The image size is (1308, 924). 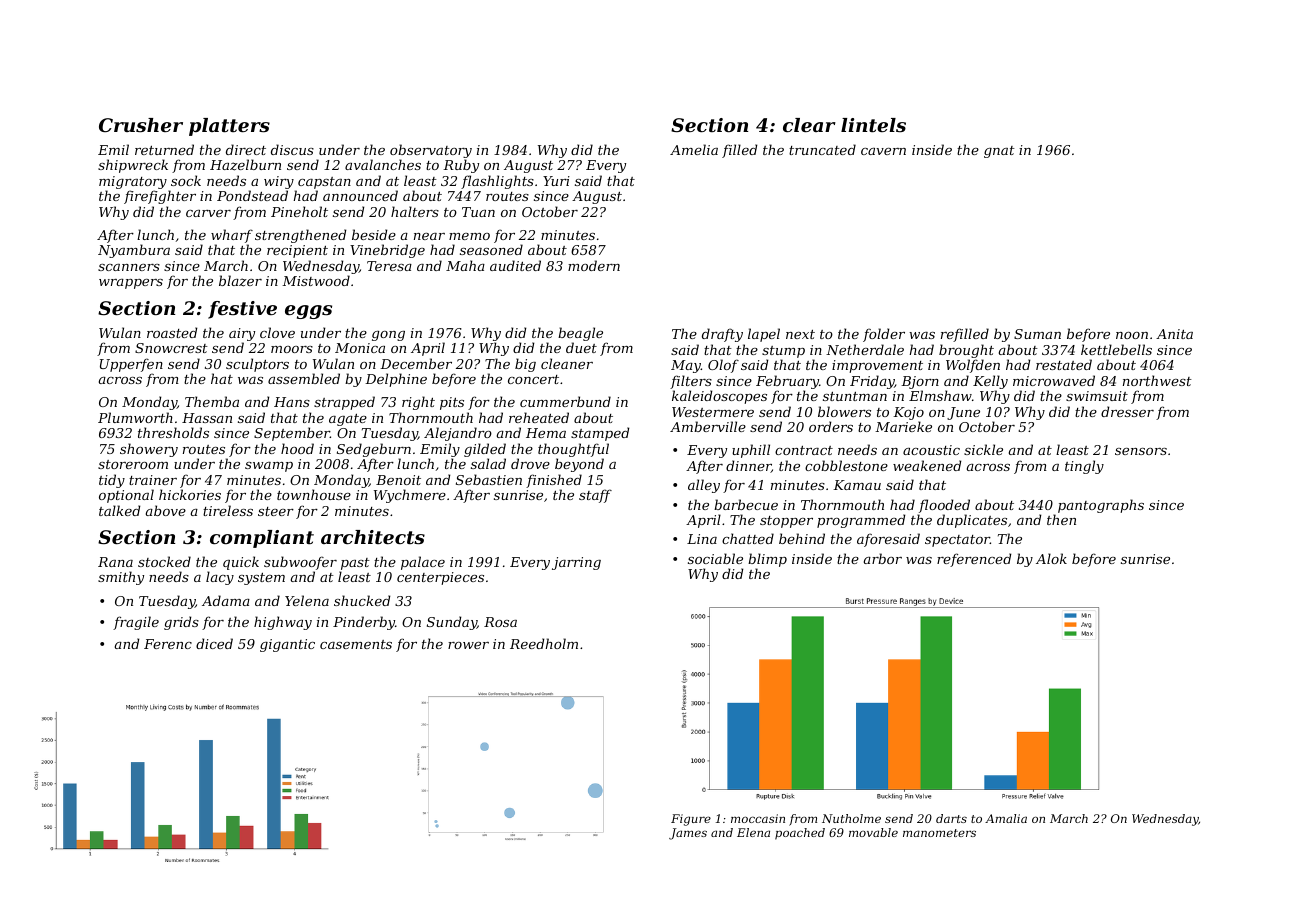 What do you see at coordinates (694, 149) in the document?
I see `Amelia` at bounding box center [694, 149].
